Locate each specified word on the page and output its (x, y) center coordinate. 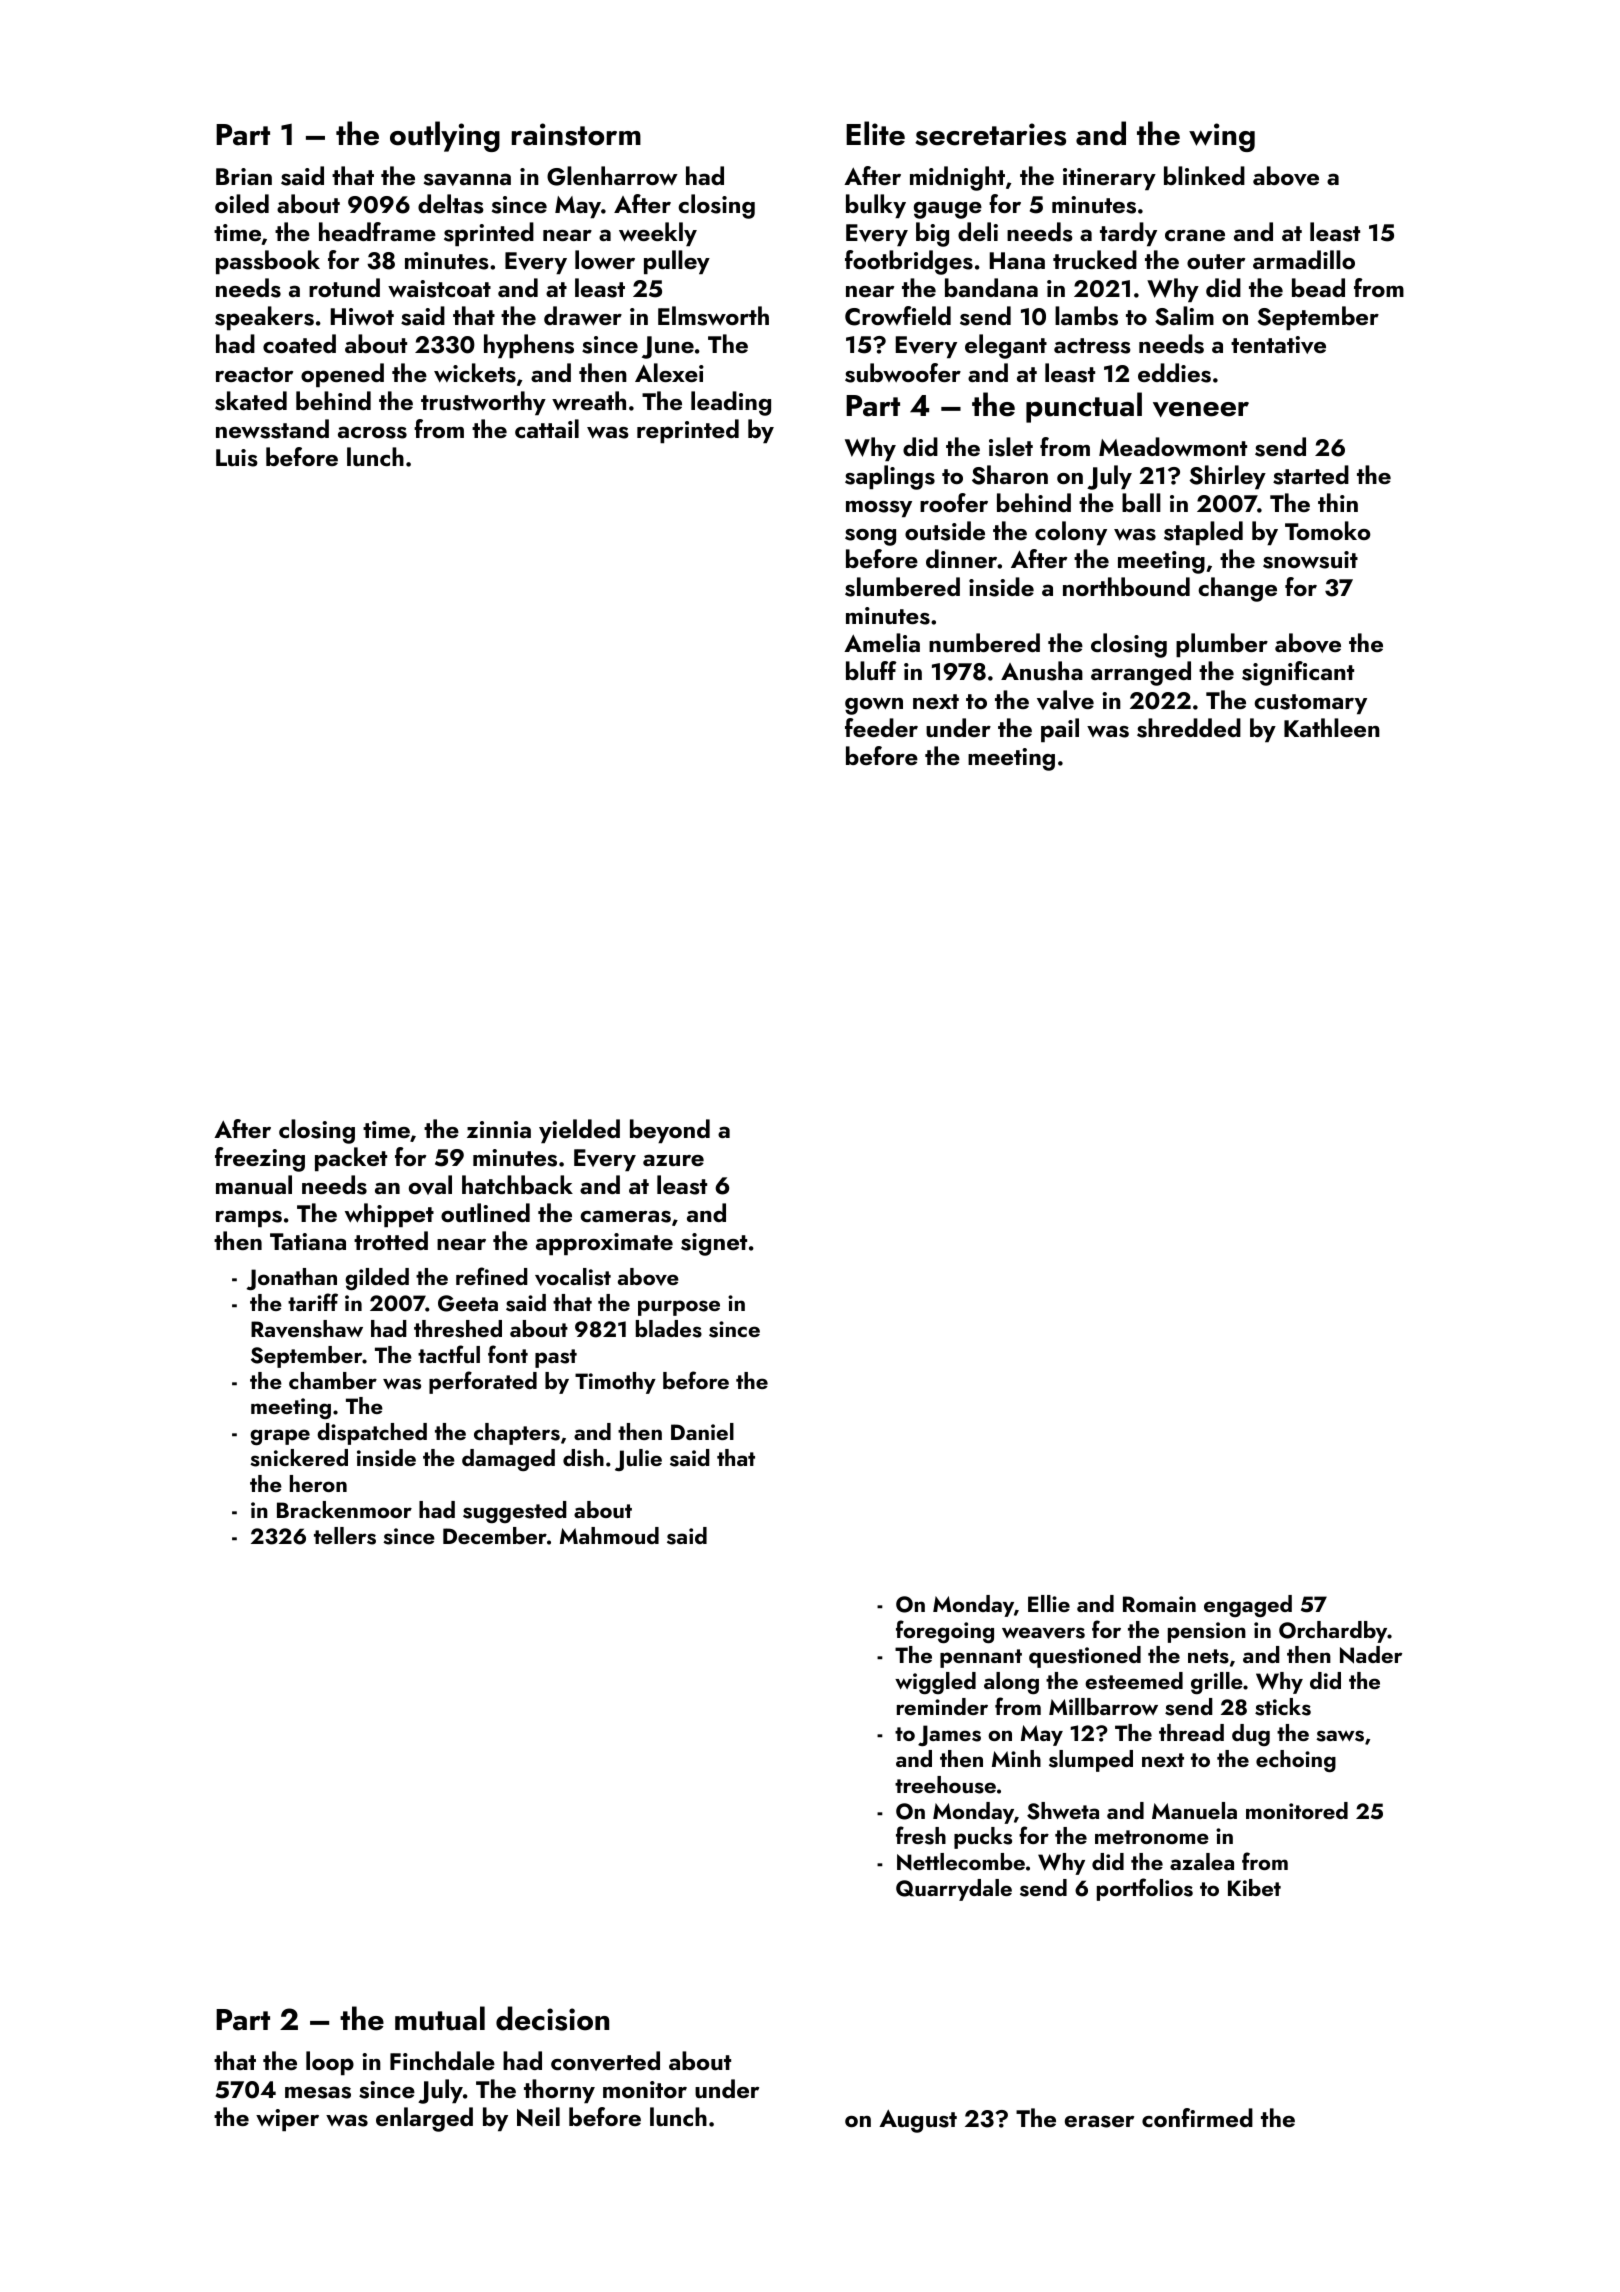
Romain (1159, 1604)
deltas (451, 204)
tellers (345, 1536)
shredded (1189, 728)
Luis (237, 458)
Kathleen (1332, 727)
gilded (377, 1279)
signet (714, 1244)
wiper (287, 2120)
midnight (957, 178)
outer (1216, 261)
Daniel (702, 1431)
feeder (881, 727)
